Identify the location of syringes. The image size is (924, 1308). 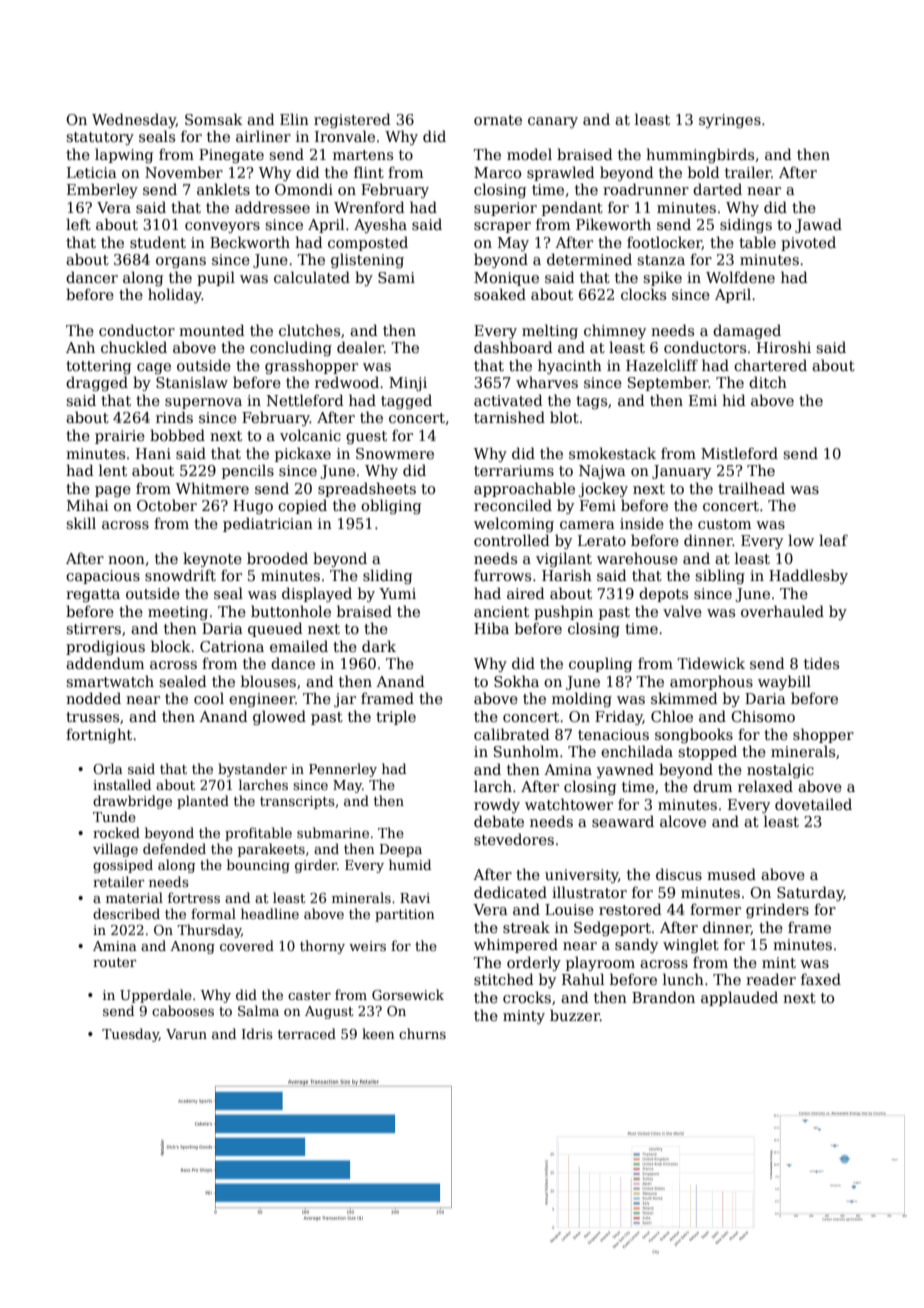
(730, 121).
